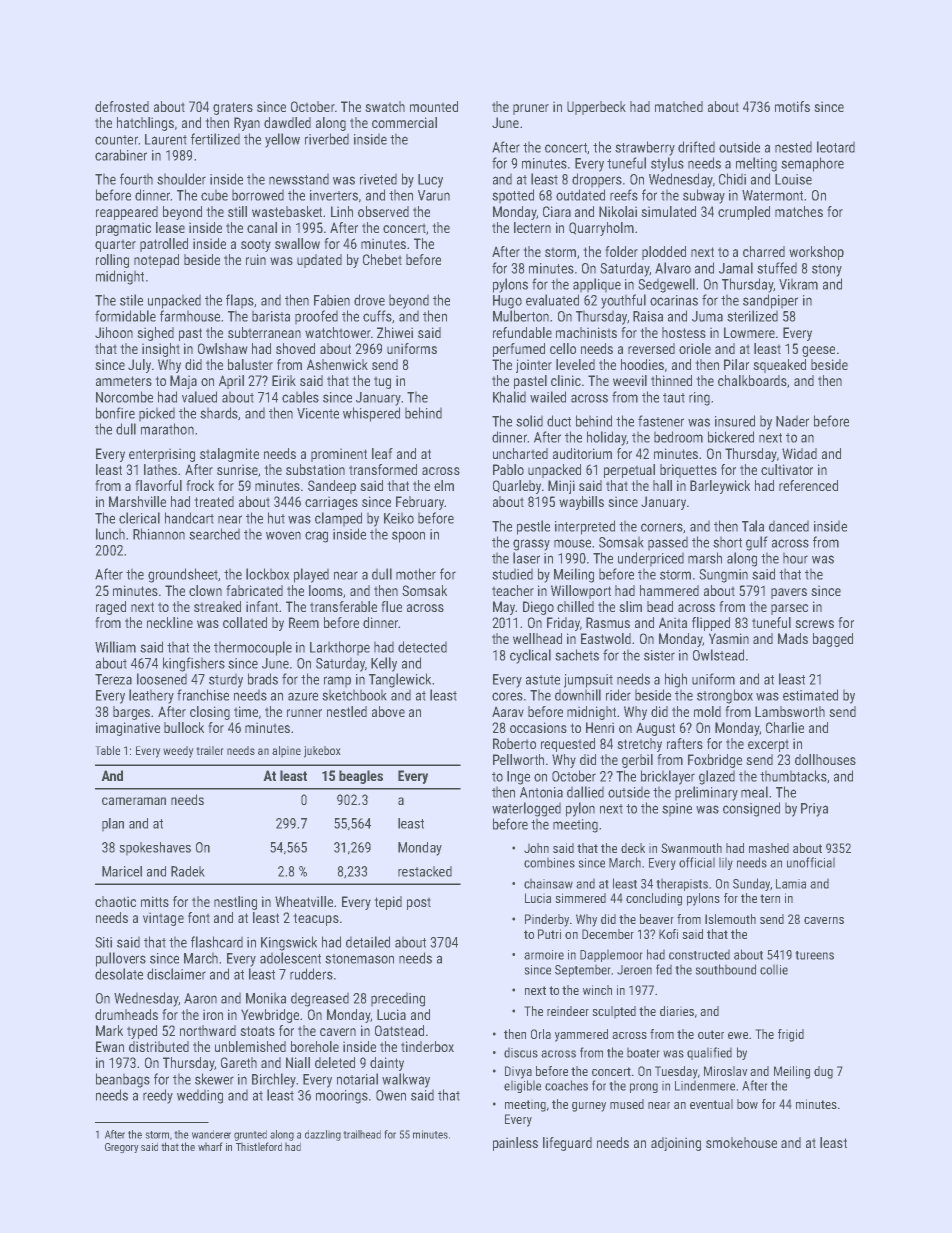 Image resolution: width=952 pixels, height=1233 pixels. I want to click on leathery, so click(151, 696).
